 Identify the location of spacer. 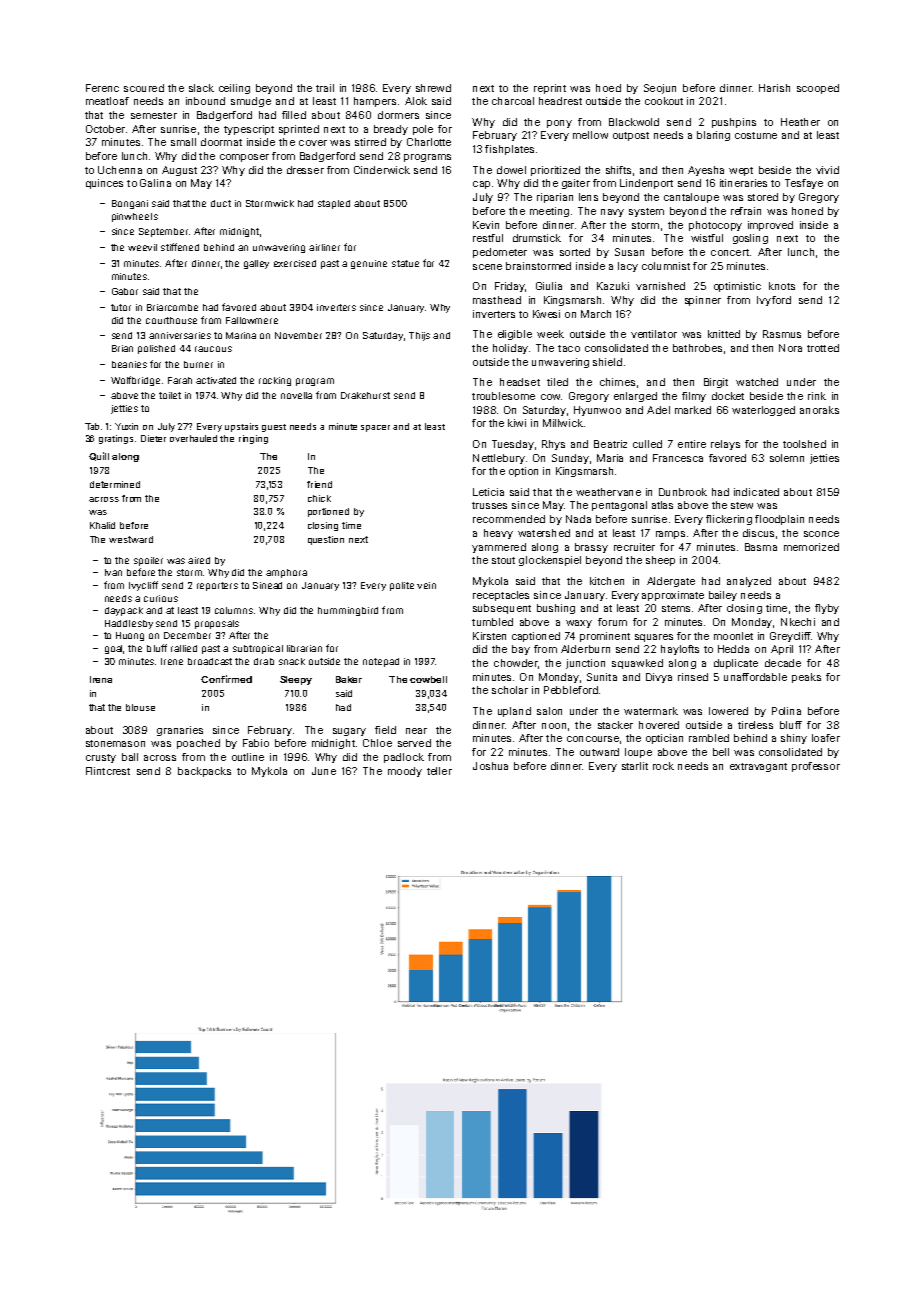
(375, 428).
